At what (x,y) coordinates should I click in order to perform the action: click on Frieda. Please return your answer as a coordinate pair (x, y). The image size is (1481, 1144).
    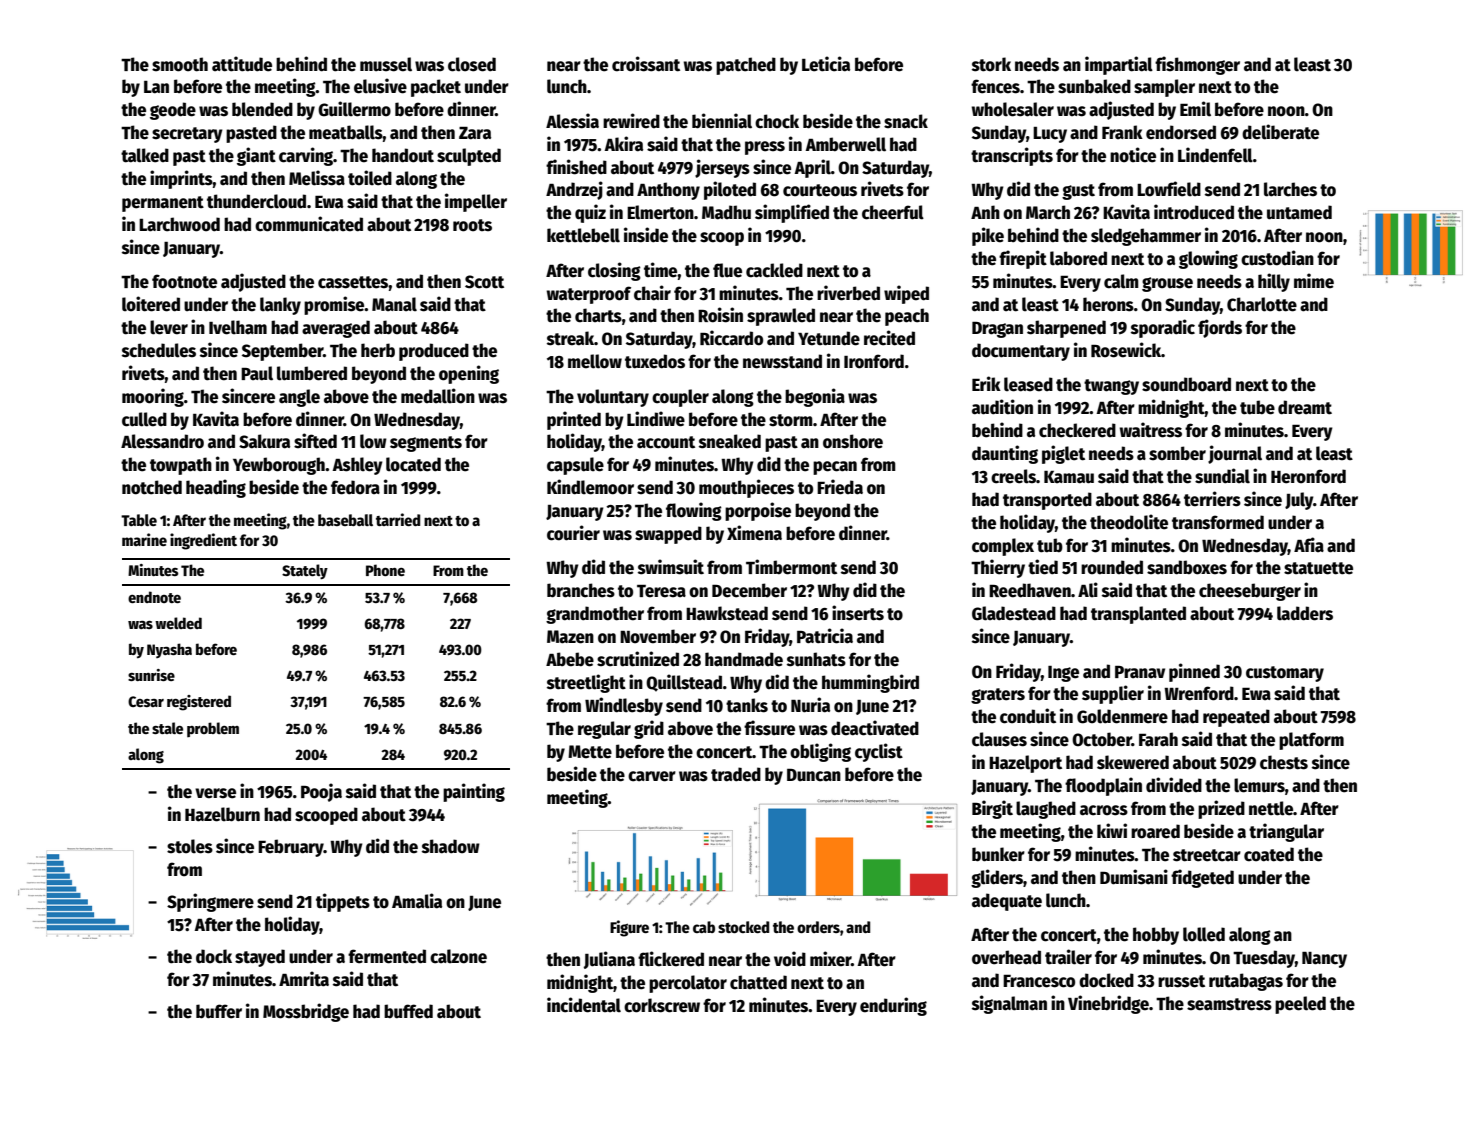
    Looking at the image, I should click on (840, 487).
